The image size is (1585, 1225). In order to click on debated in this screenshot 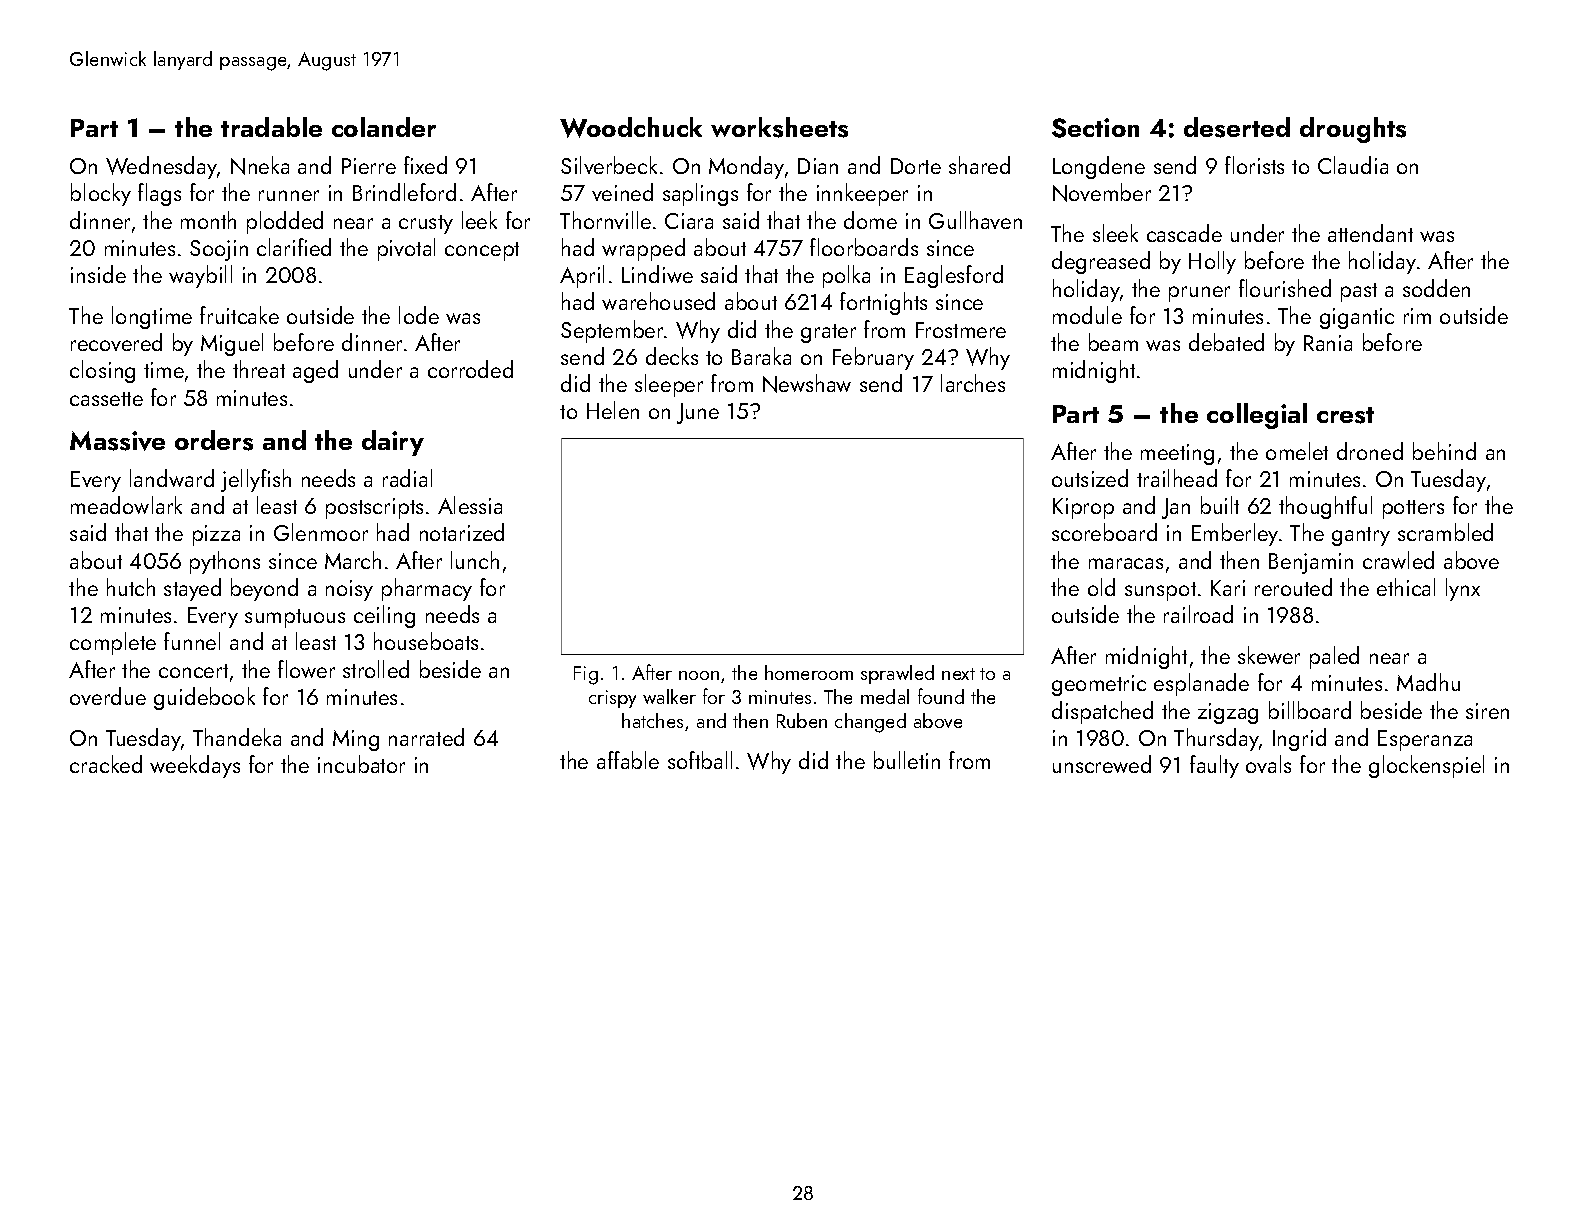, I will do `click(1226, 342)`.
